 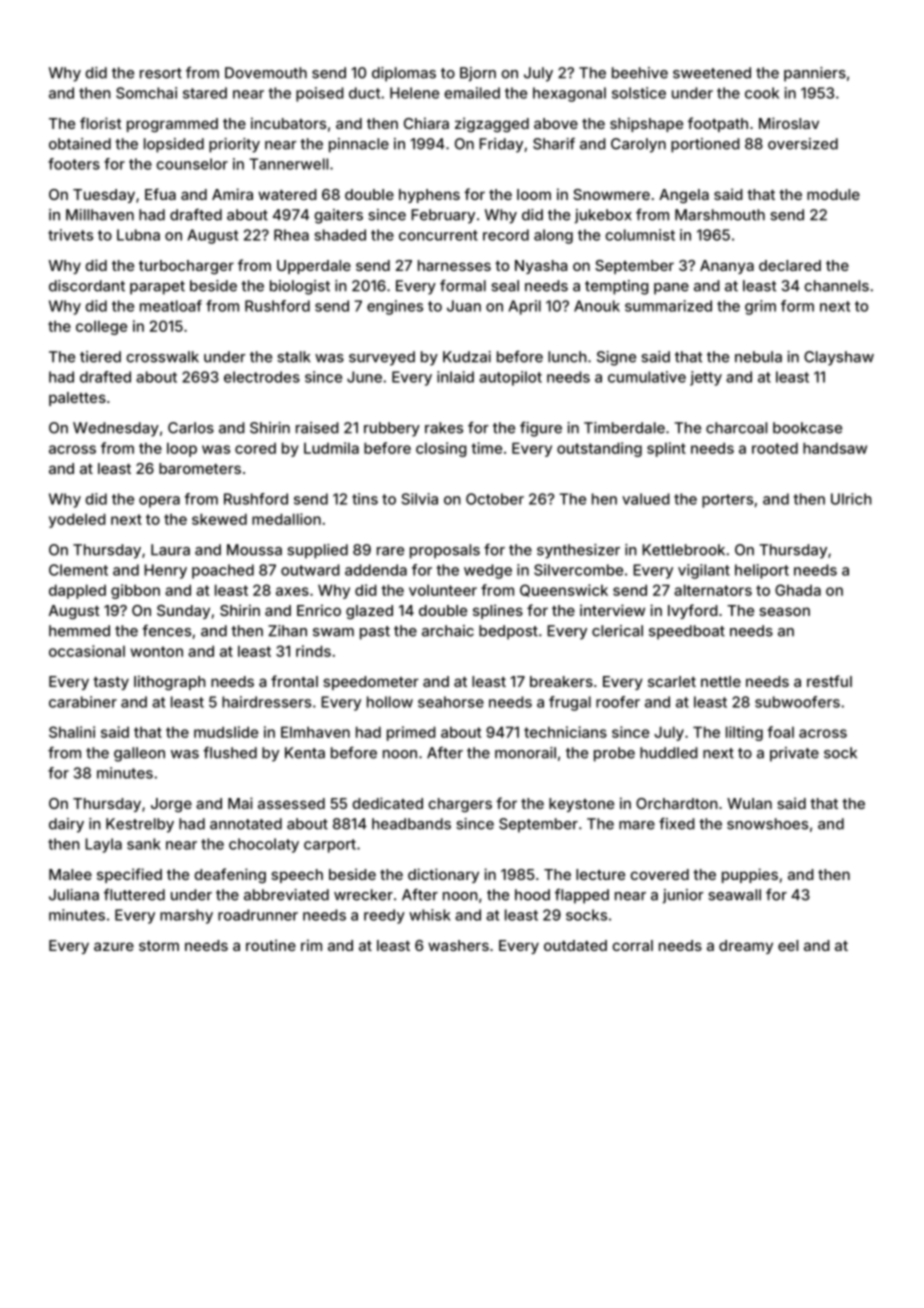 I want to click on rubbery, so click(x=392, y=429).
